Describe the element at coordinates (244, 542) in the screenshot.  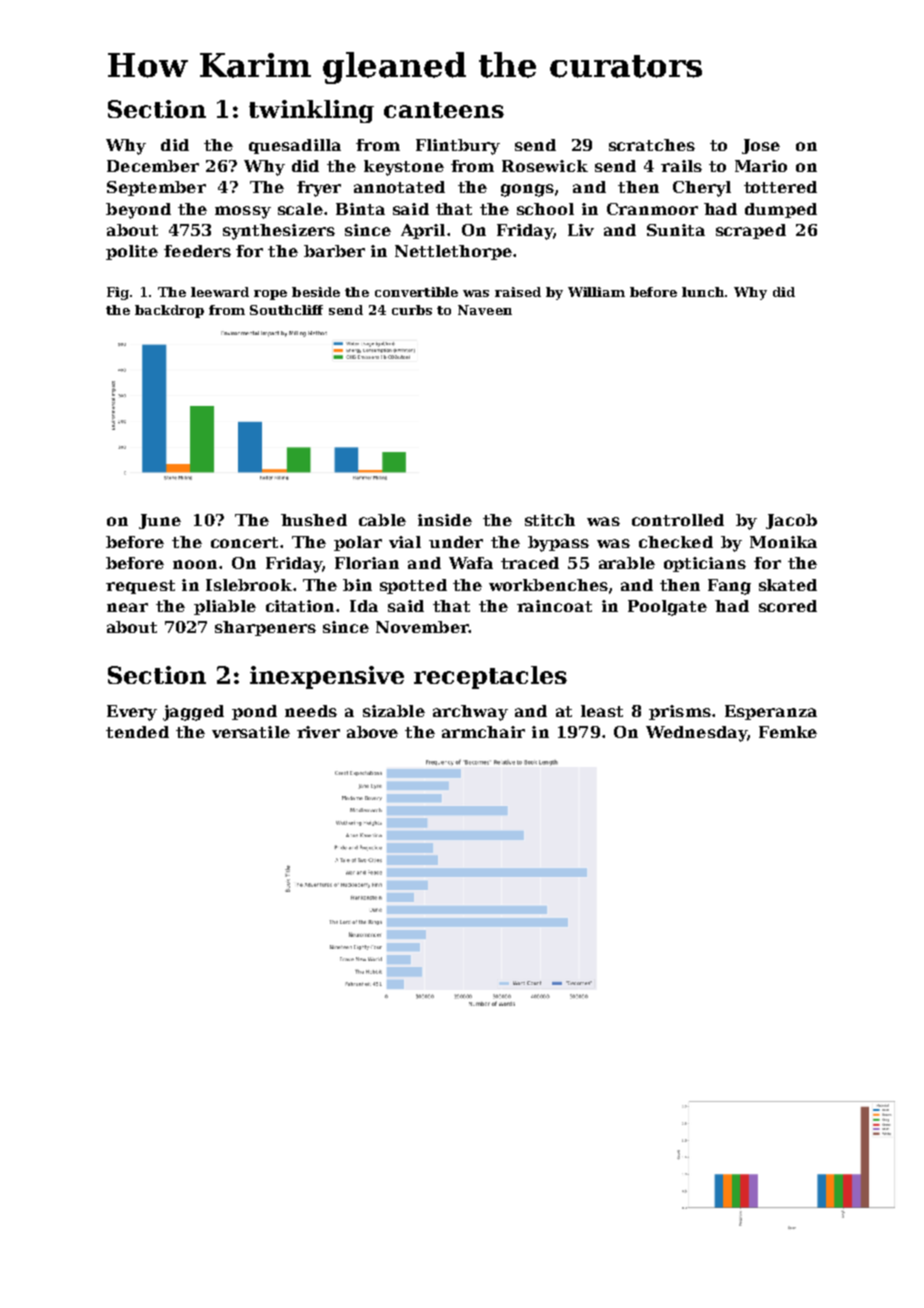
I see `concert` at that location.
